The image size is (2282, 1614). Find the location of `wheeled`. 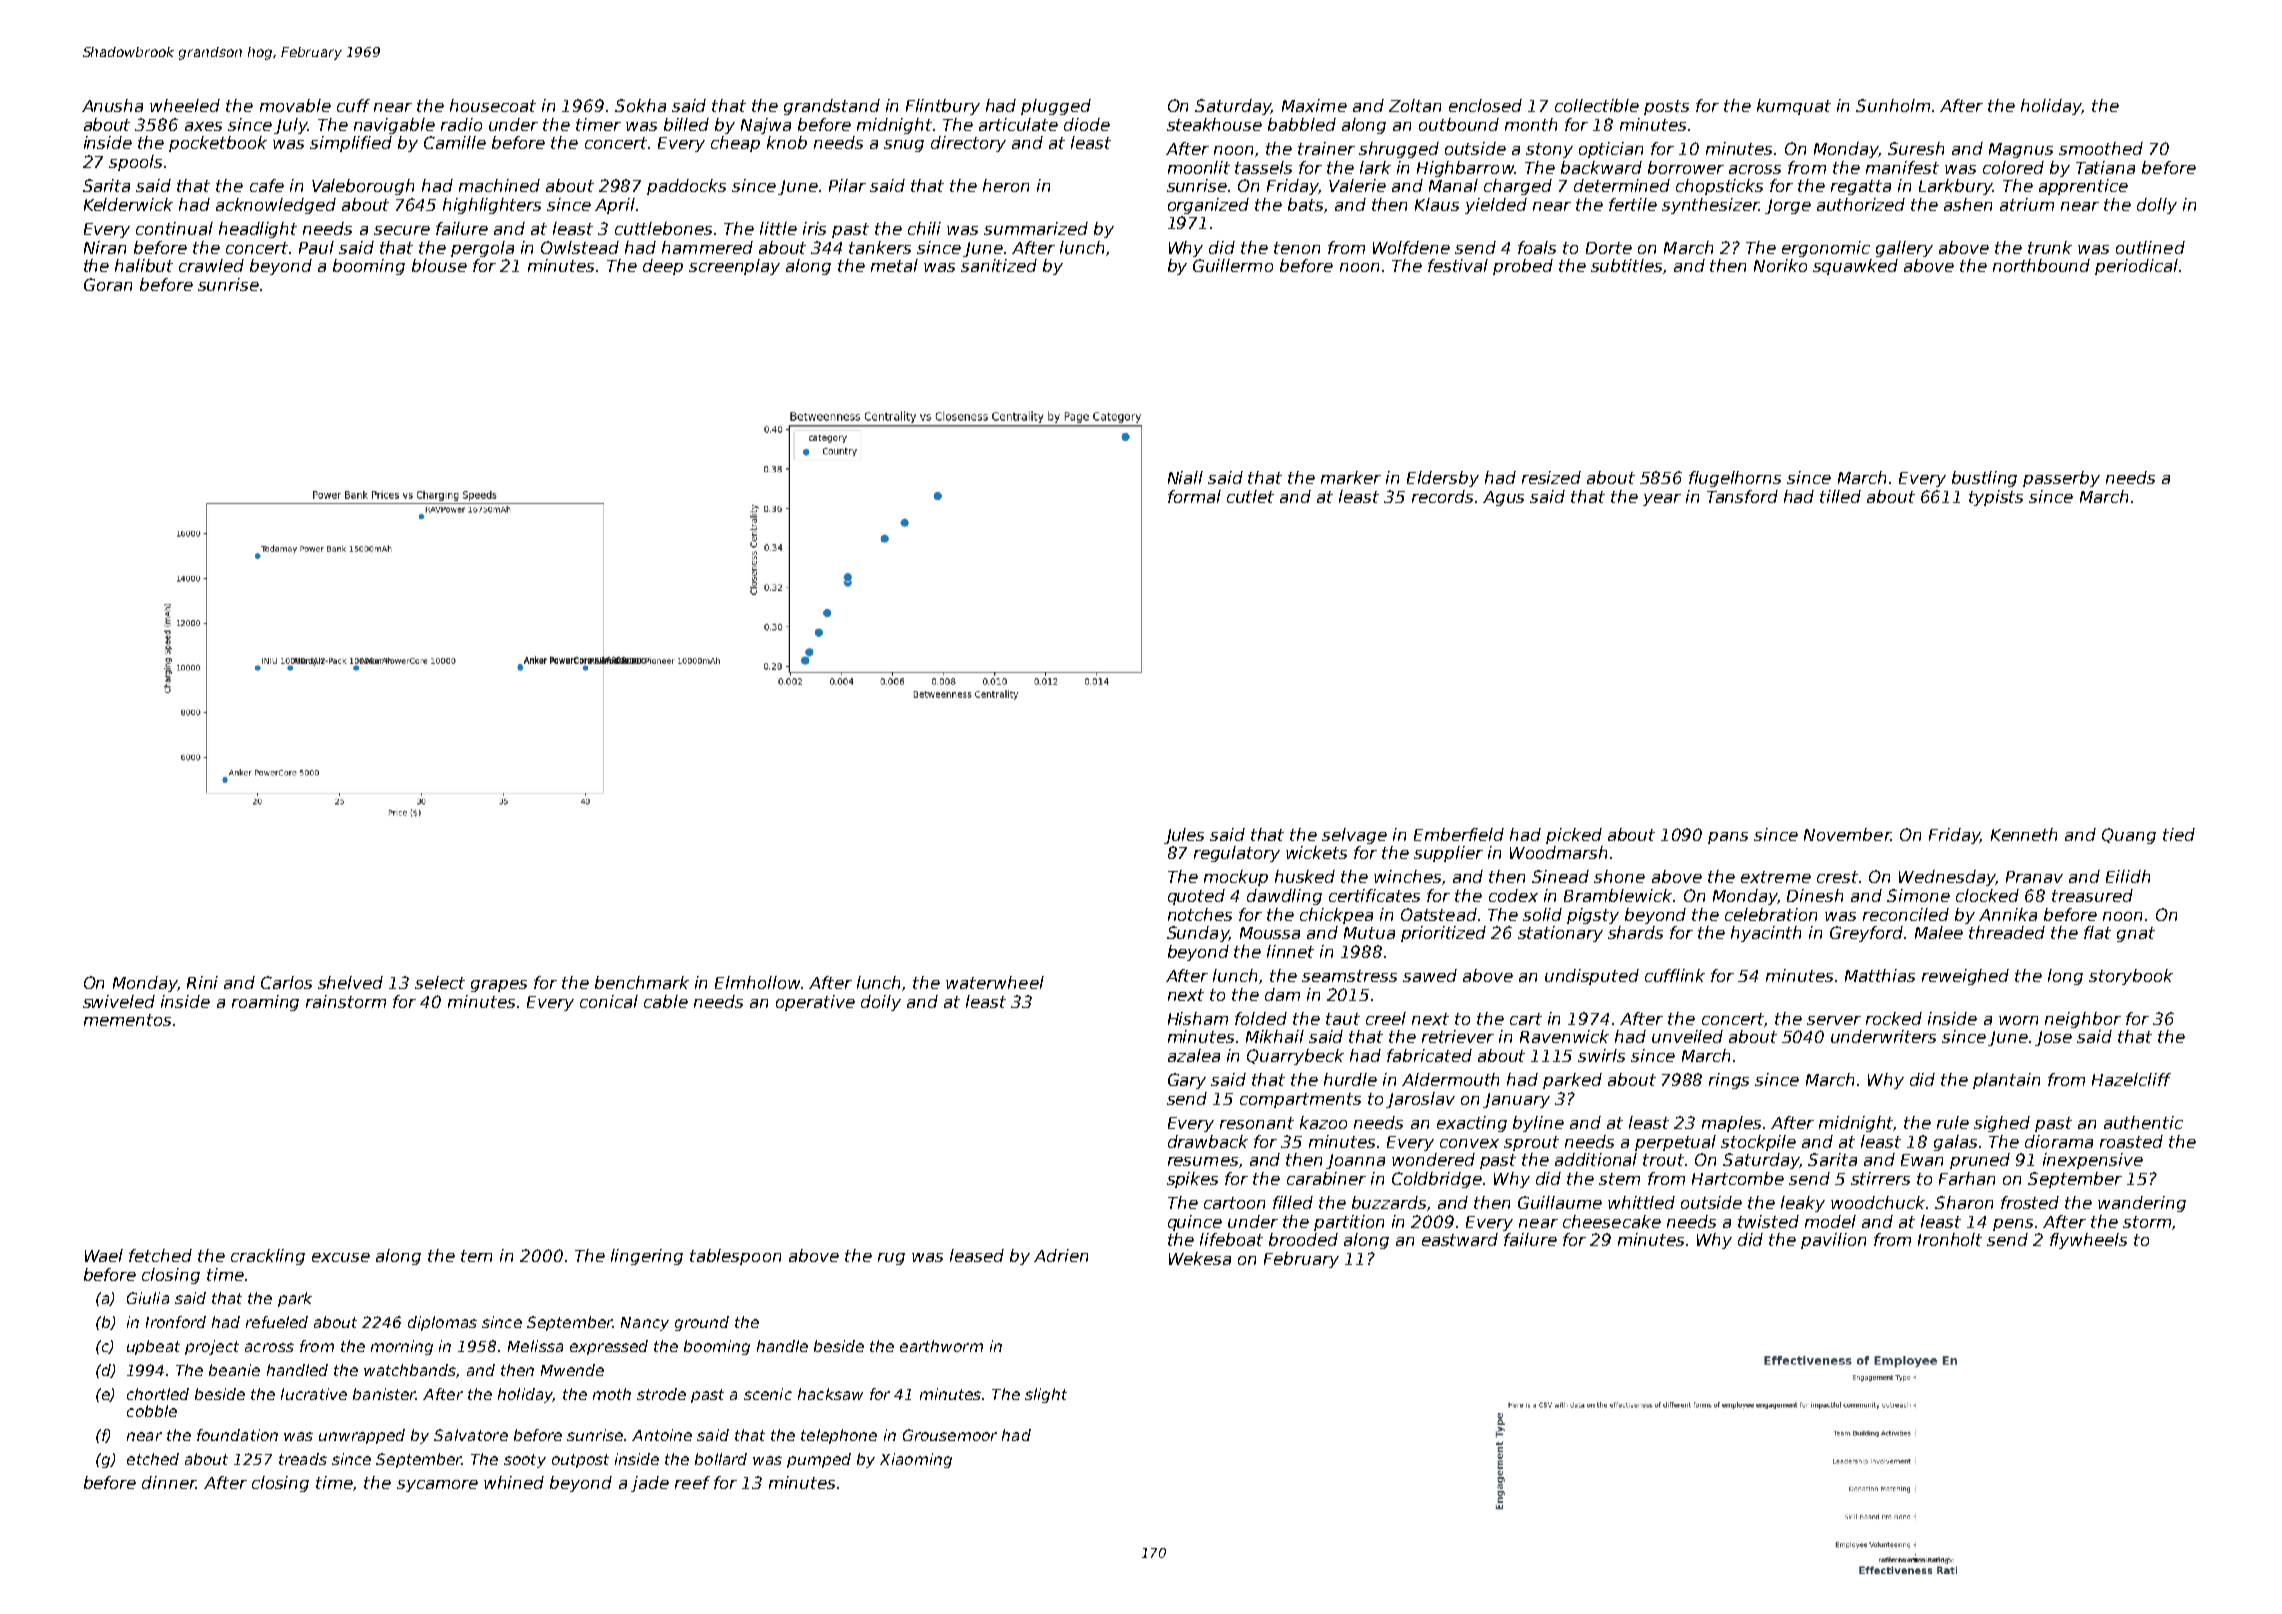

wheeled is located at coordinates (185, 105).
